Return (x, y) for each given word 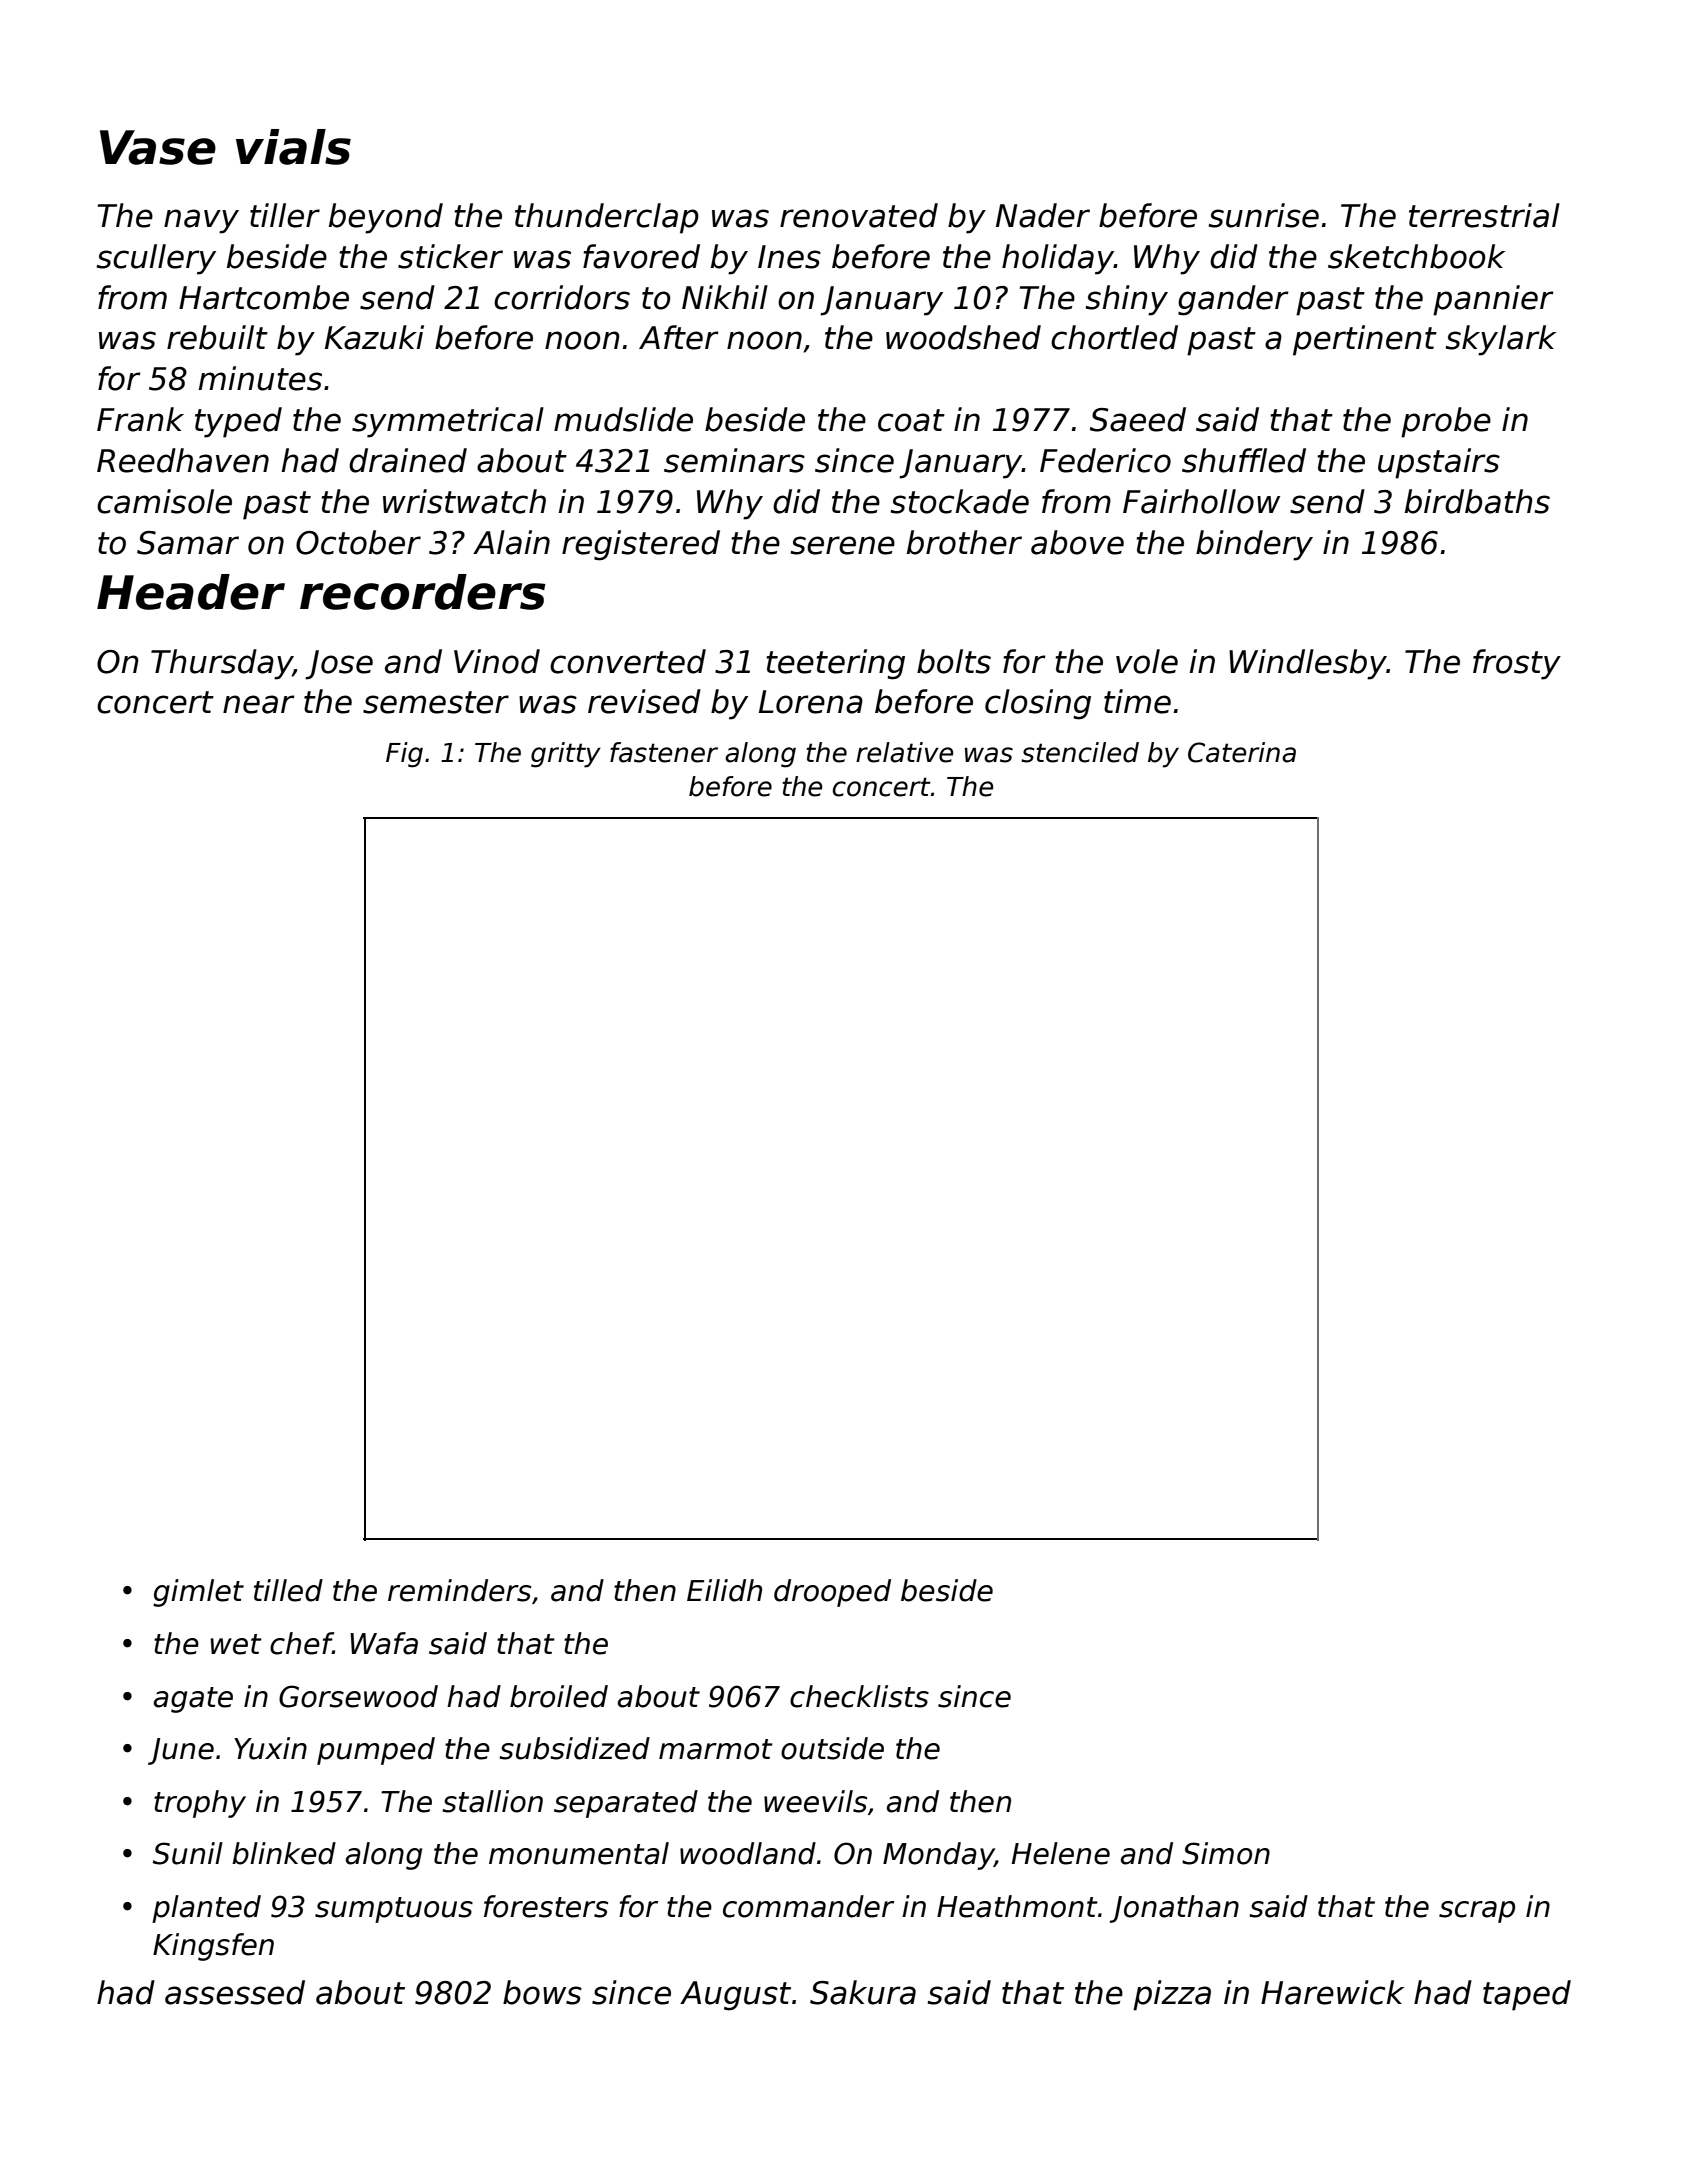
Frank (140, 419)
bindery (1254, 545)
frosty (1517, 664)
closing (1038, 704)
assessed (235, 1992)
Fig (404, 755)
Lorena (811, 702)
